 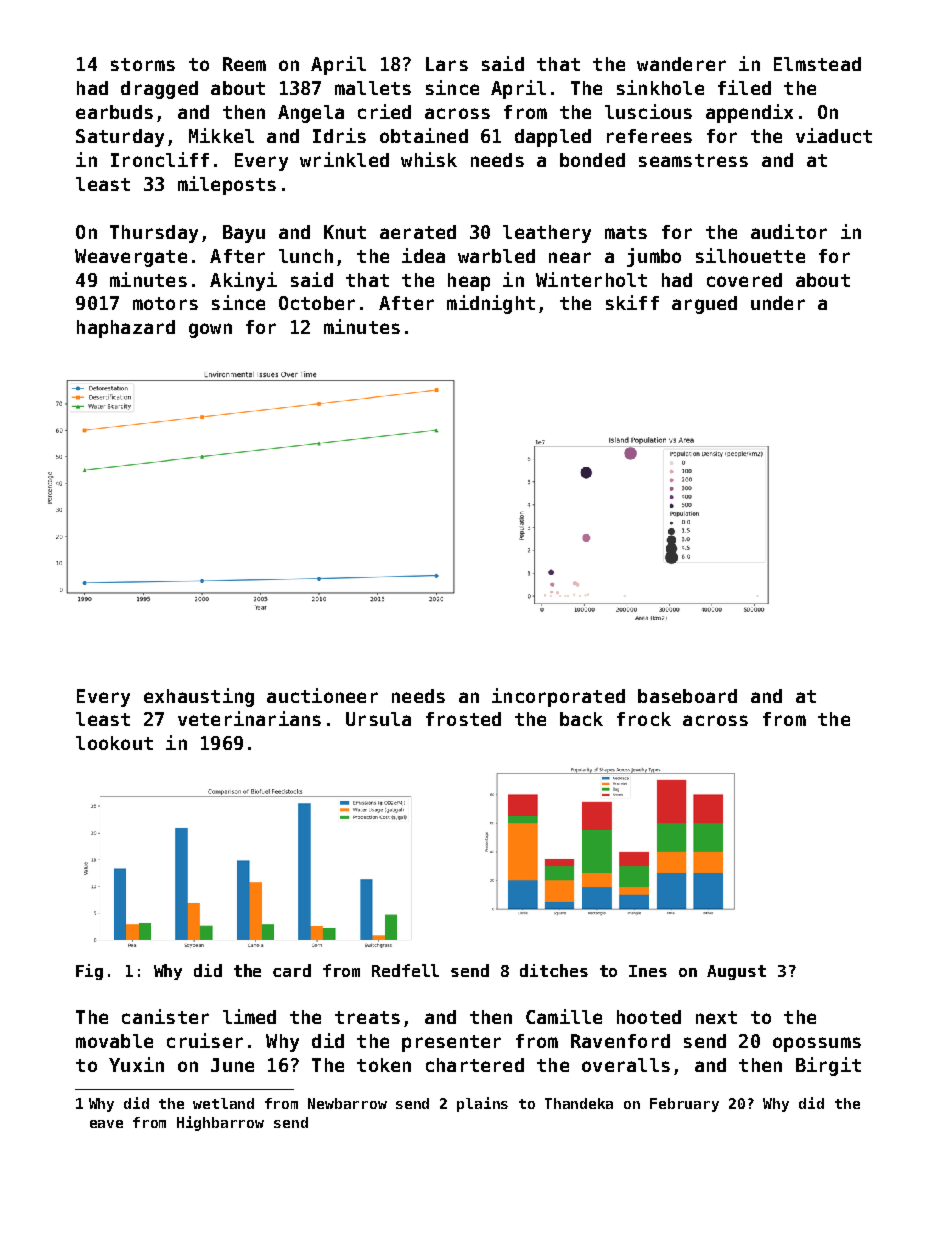 I want to click on lookout, so click(x=114, y=743).
